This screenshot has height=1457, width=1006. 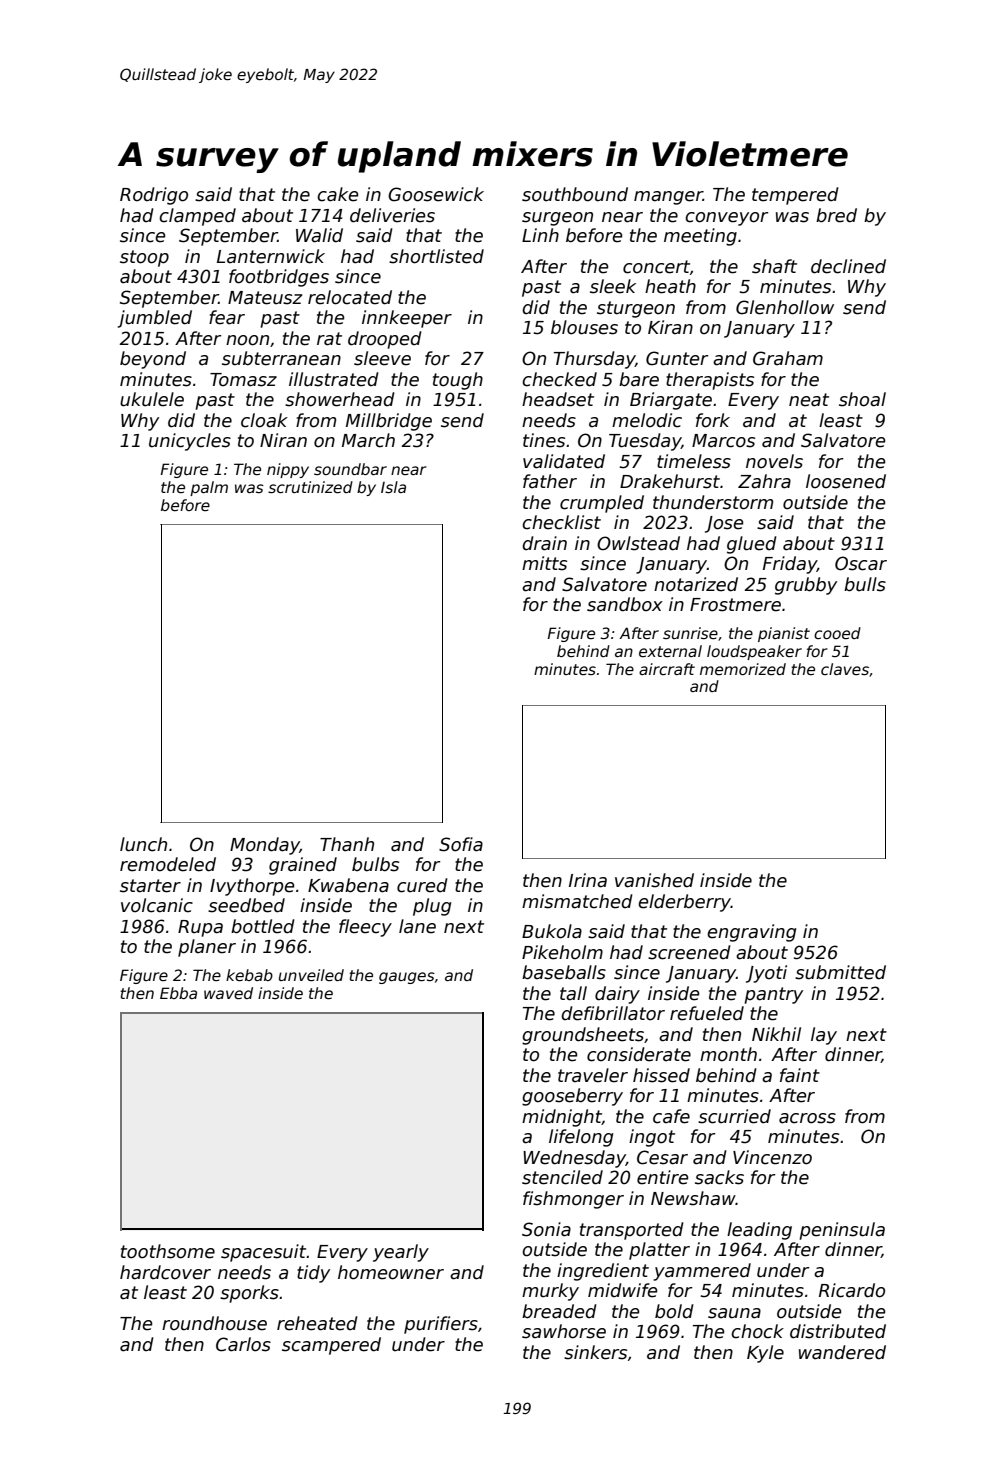 What do you see at coordinates (393, 487) in the screenshot?
I see `Isla` at bounding box center [393, 487].
